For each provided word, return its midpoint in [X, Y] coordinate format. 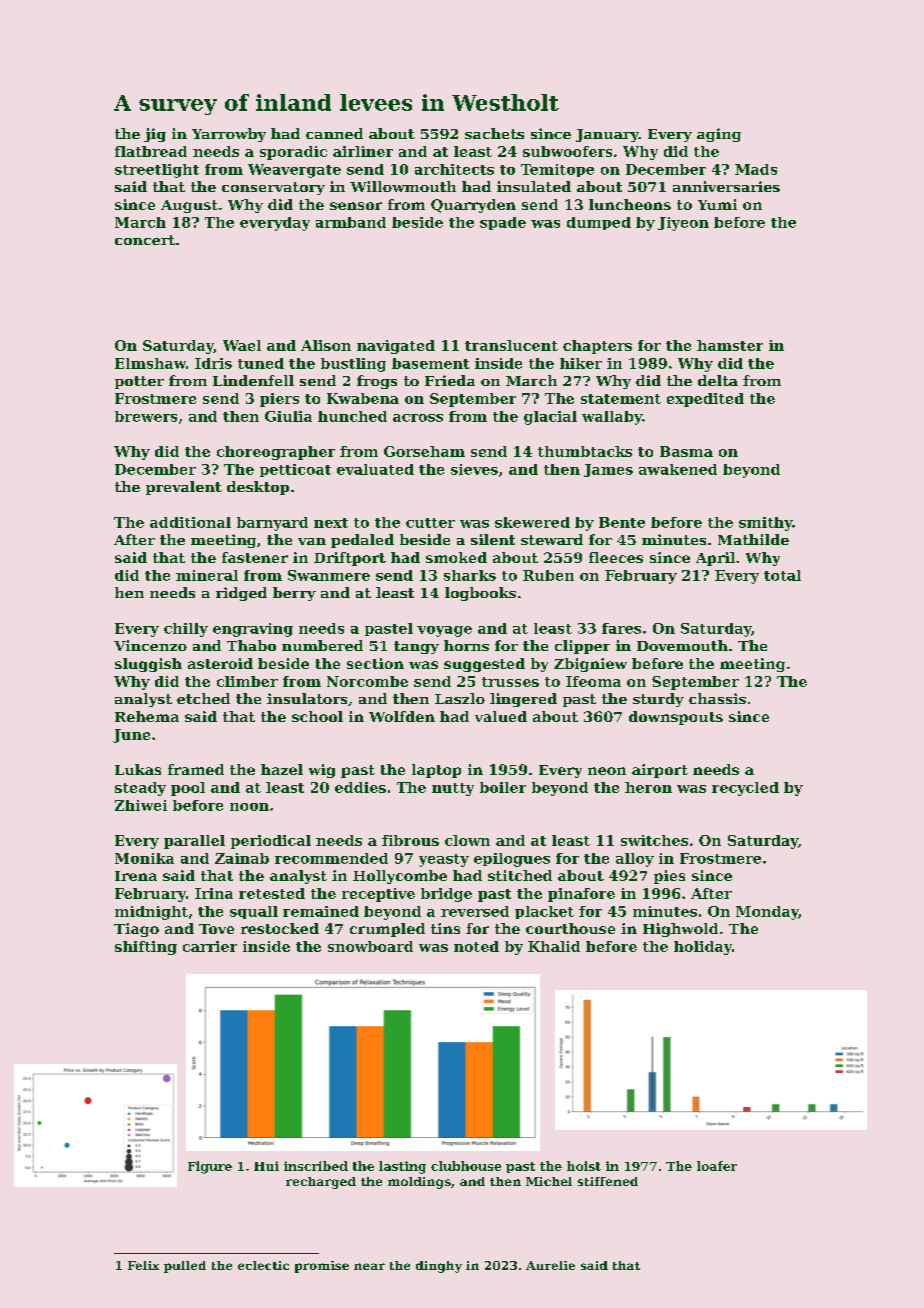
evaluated [375, 469]
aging [719, 135]
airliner [363, 151]
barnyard [272, 524]
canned [334, 133]
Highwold [680, 930]
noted [476, 946]
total [782, 575]
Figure [210, 1167]
